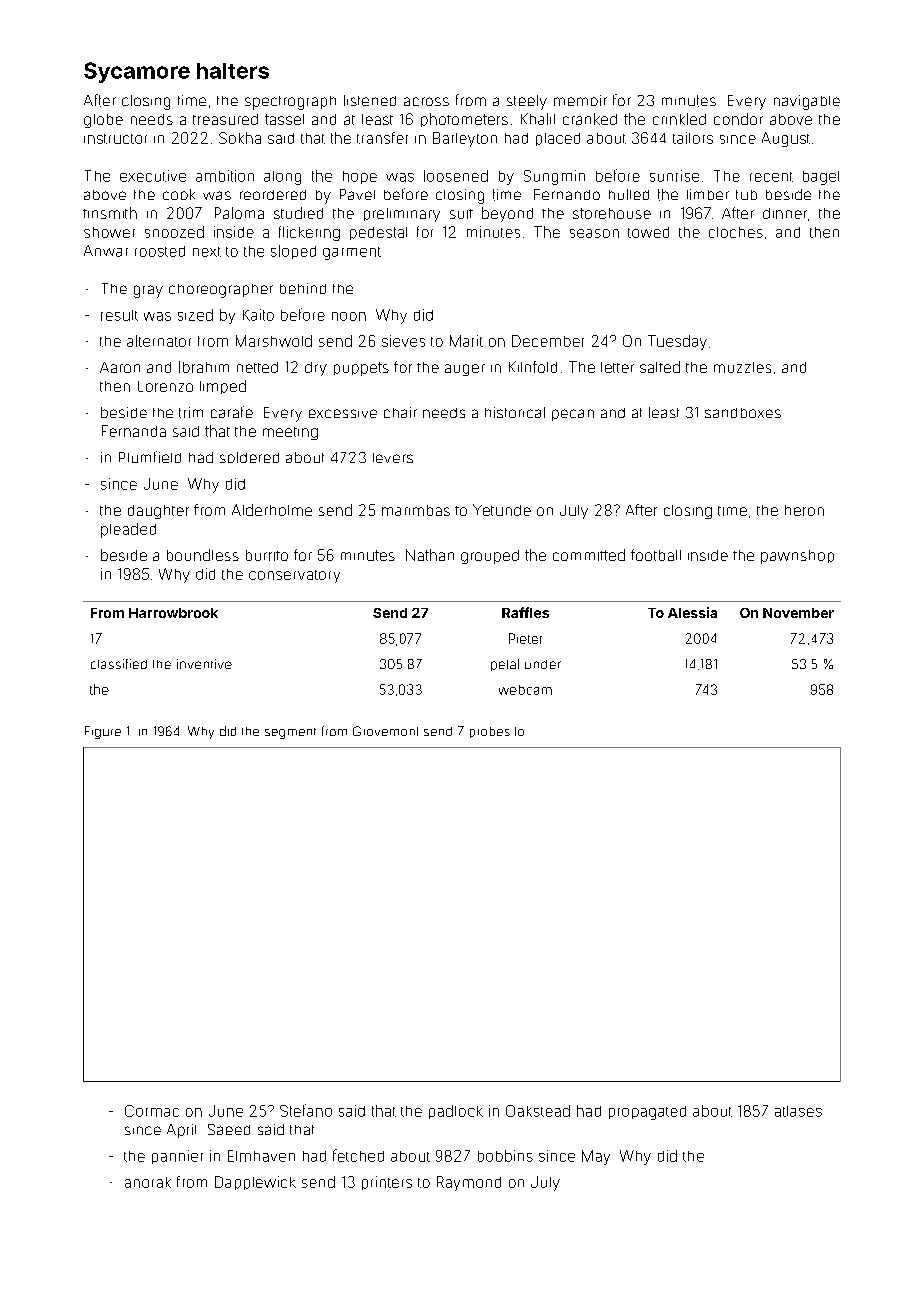  Describe the element at coordinates (306, 1110) in the page. I see `Stefano` at that location.
